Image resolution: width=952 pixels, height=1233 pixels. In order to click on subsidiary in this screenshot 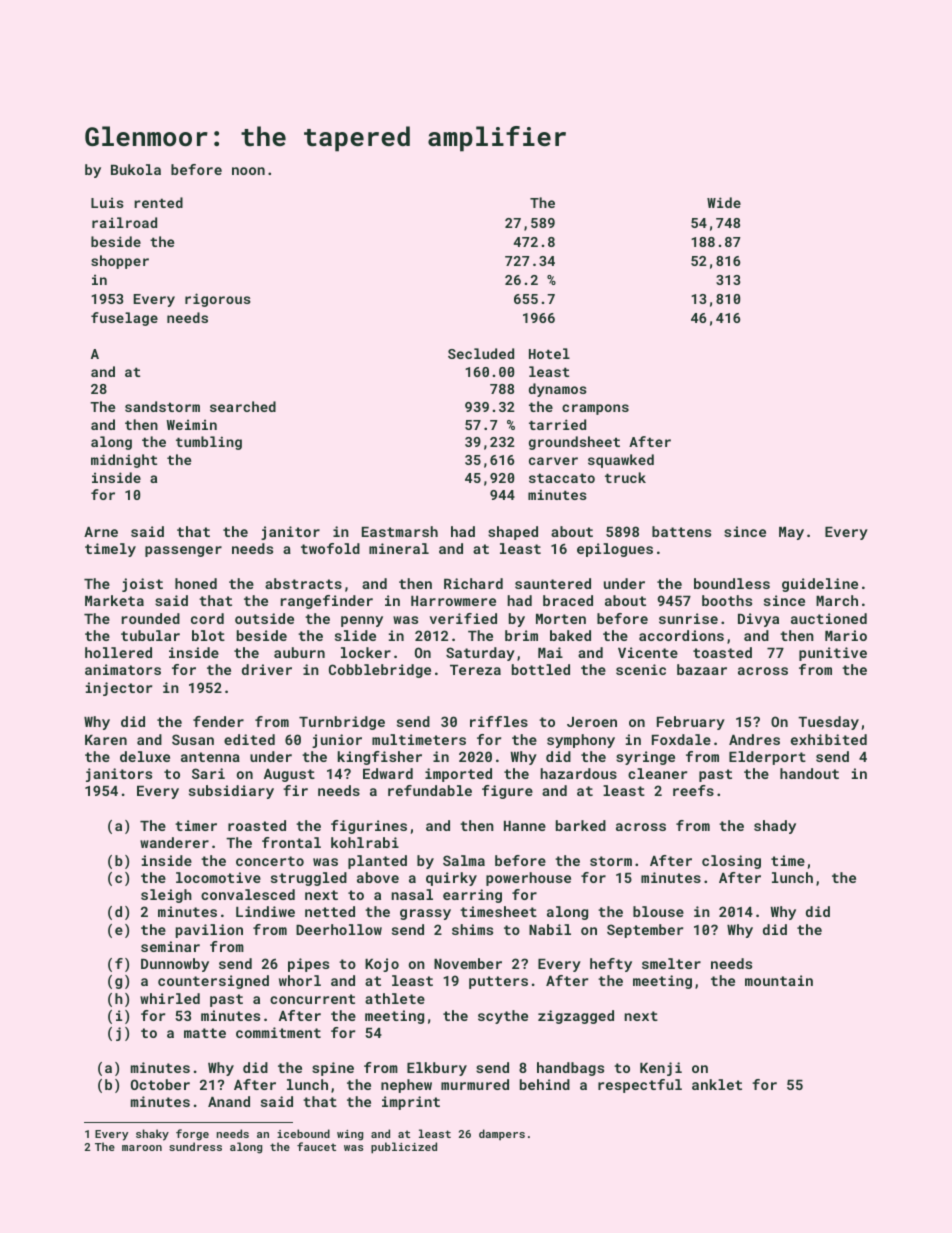, I will do `click(231, 792)`.
